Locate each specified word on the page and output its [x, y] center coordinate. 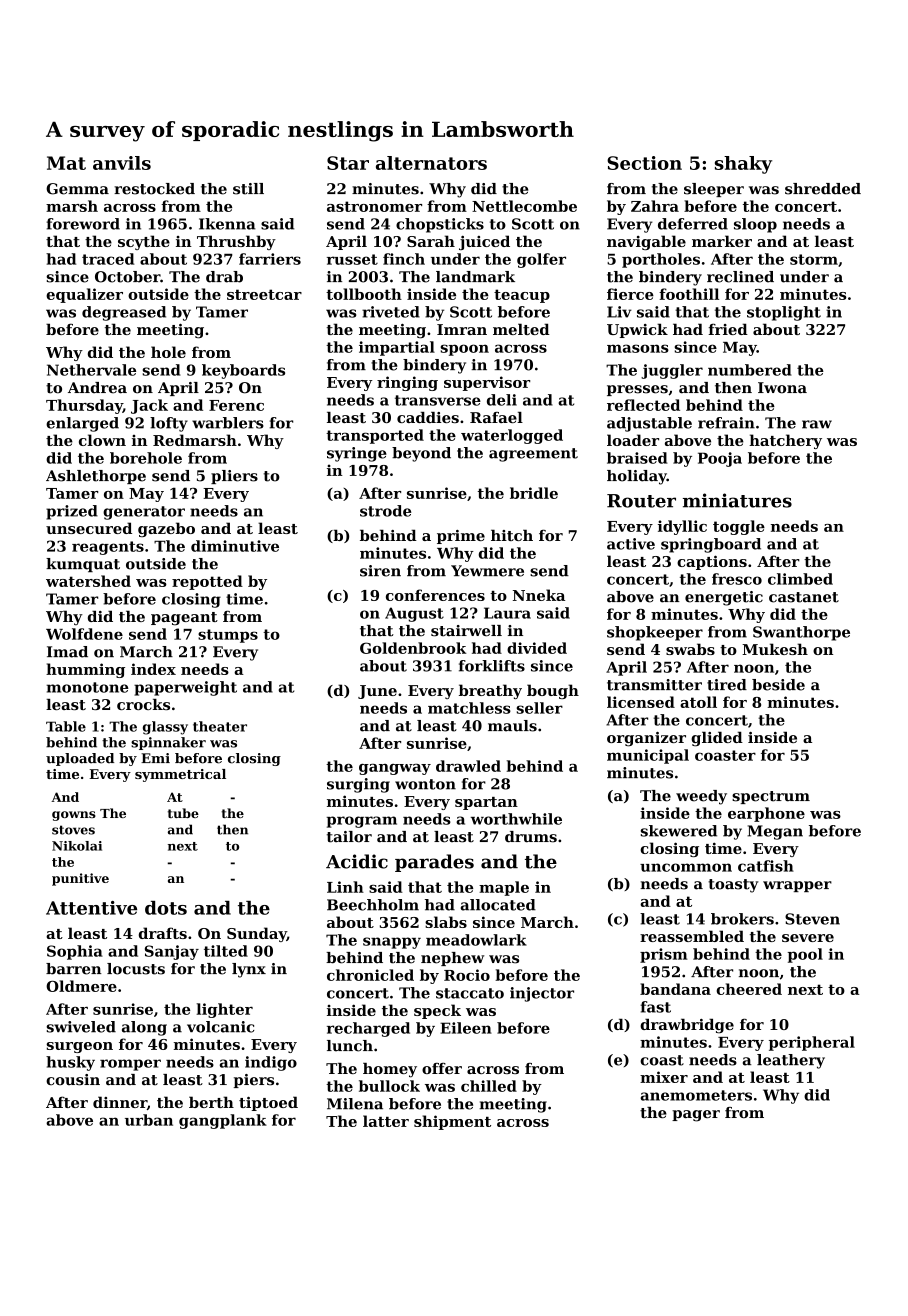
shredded [823, 189]
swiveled [81, 1027]
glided [717, 739]
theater [220, 726]
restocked [154, 189]
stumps [228, 636]
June [377, 692]
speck [437, 1011]
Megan [775, 832]
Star [348, 163]
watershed [88, 581]
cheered [749, 989]
